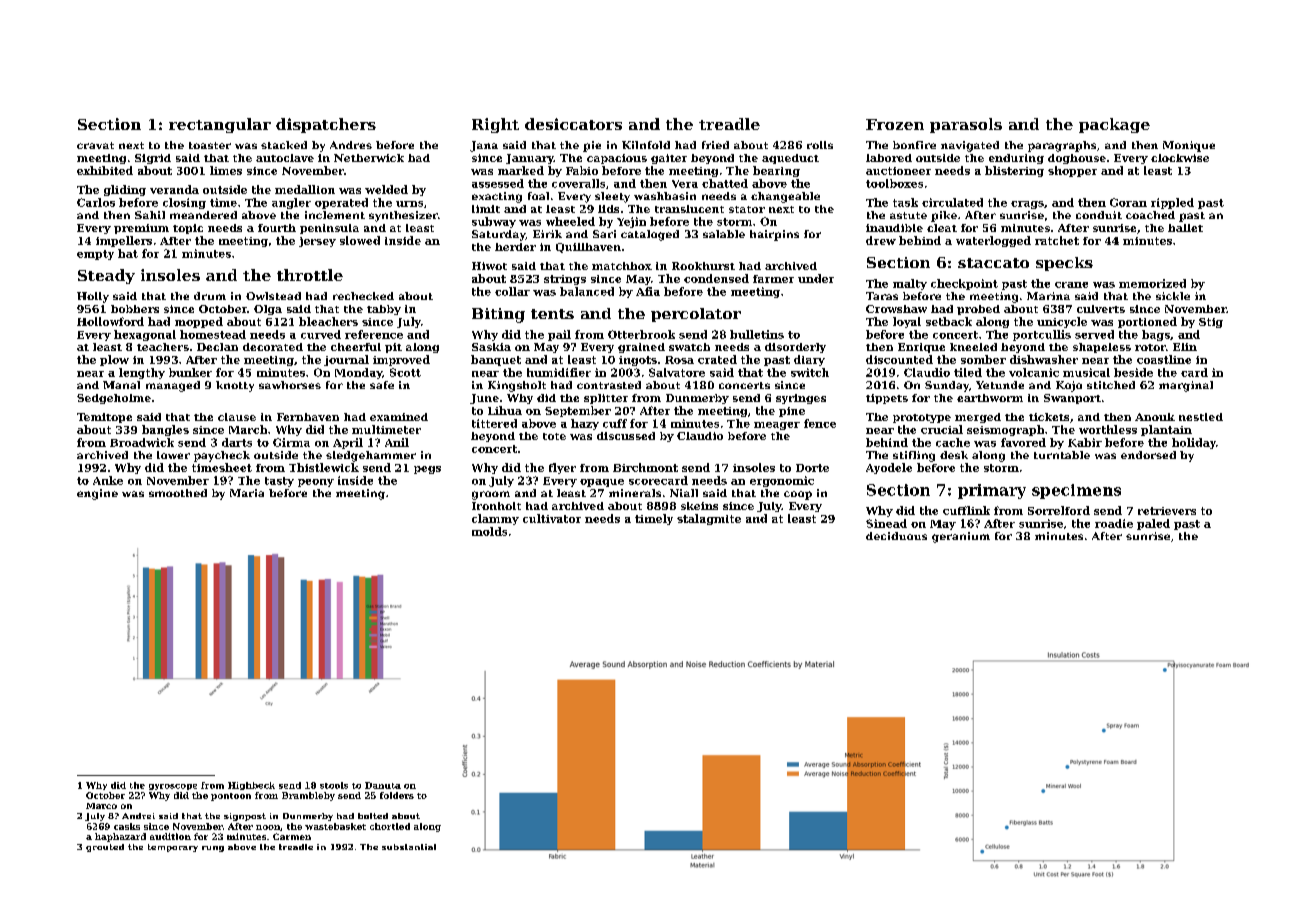 This image has width=1308, height=924. Describe the element at coordinates (961, 537) in the image. I see `geranium` at that location.
